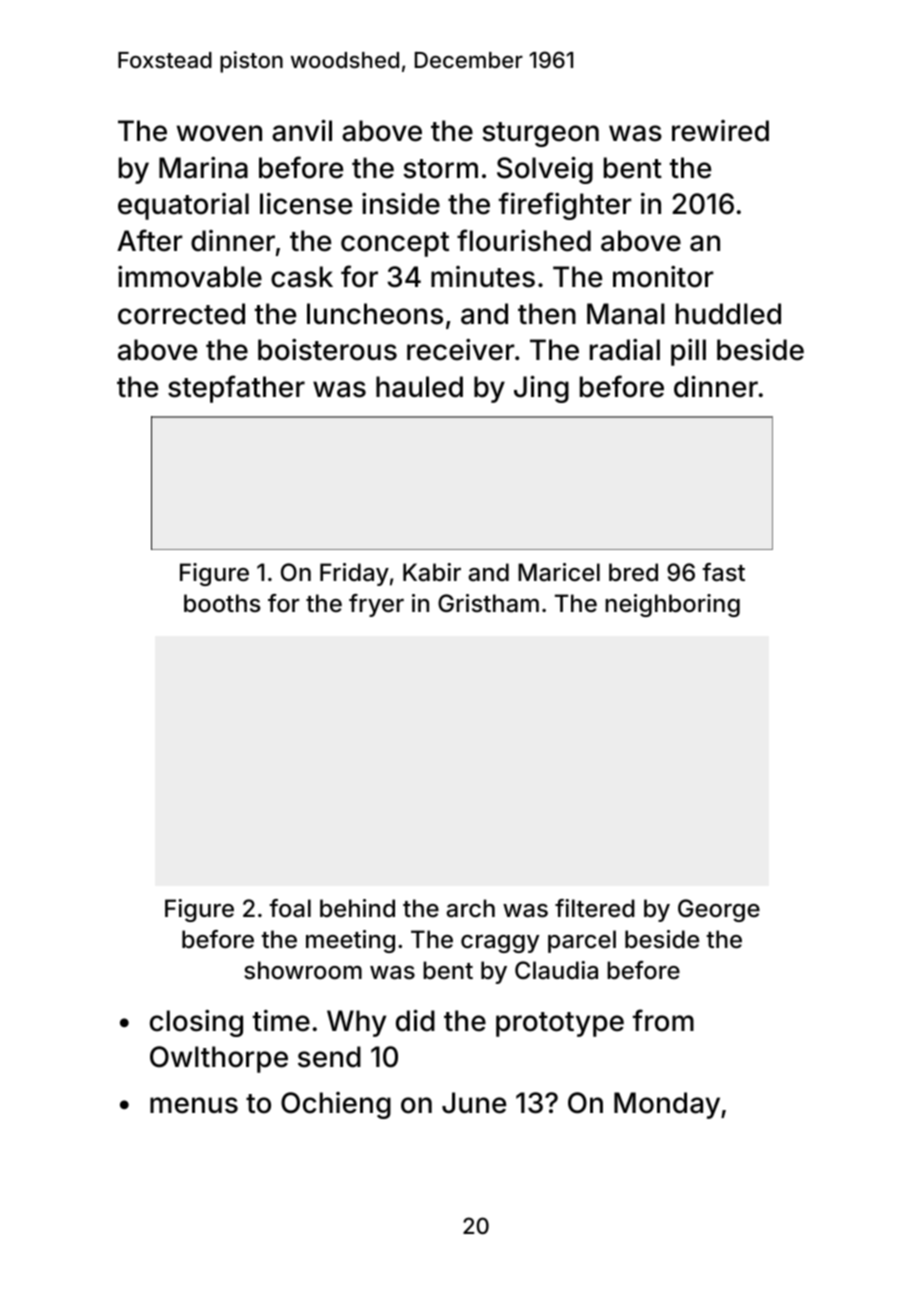  Describe the element at coordinates (376, 605) in the document. I see `fryer` at that location.
